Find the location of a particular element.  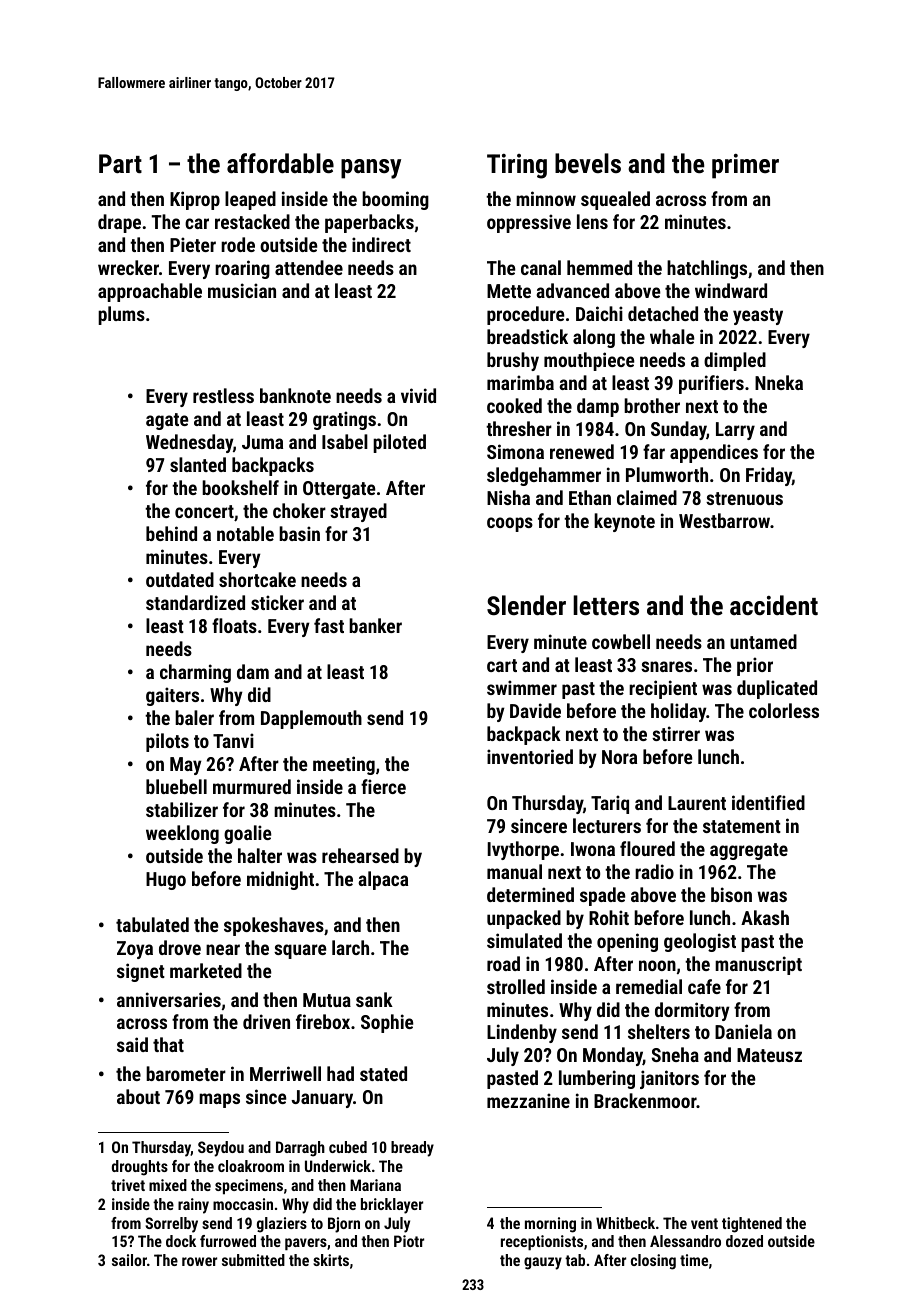

holiday is located at coordinates (678, 712).
